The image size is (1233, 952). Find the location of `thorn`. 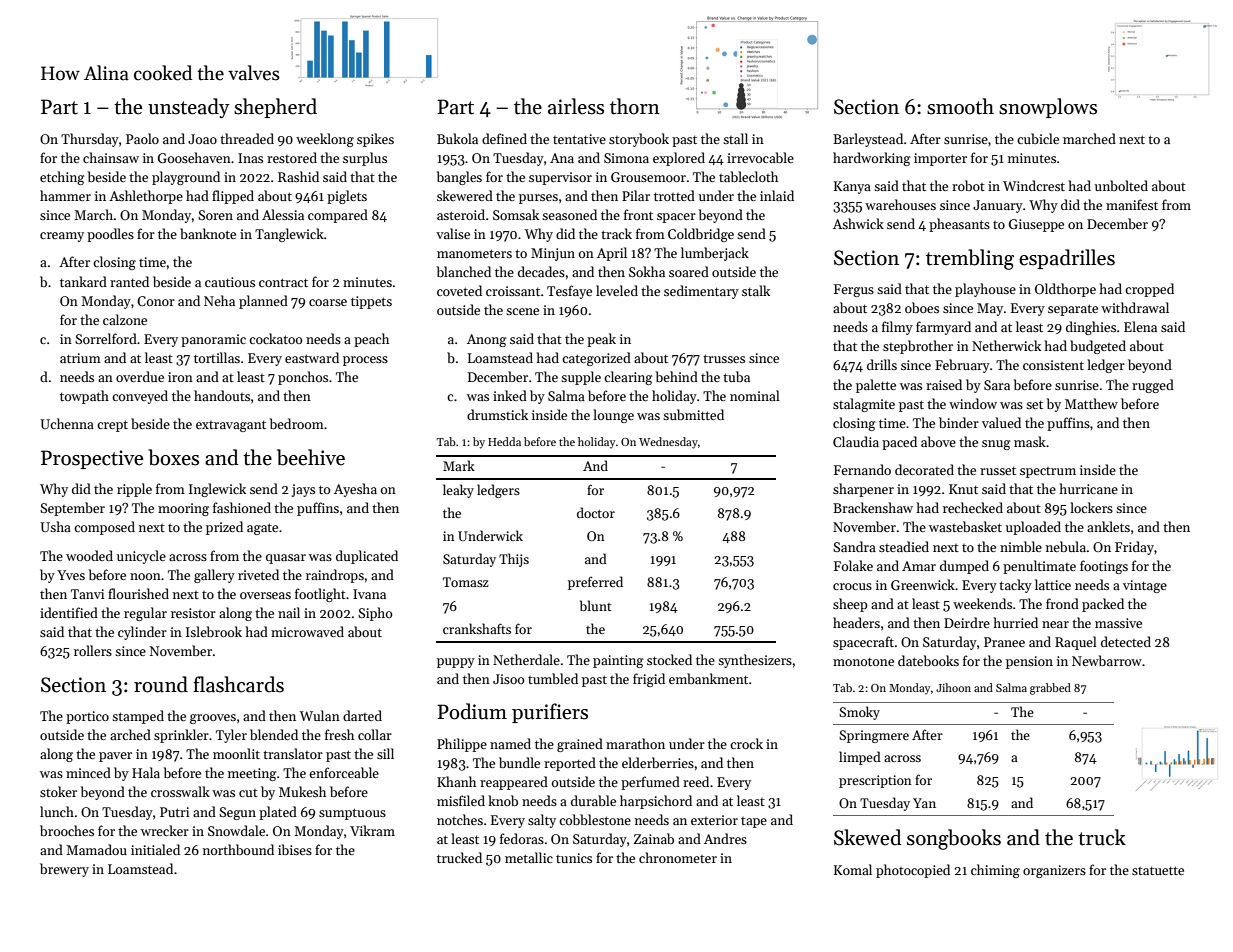

thorn is located at coordinates (635, 106).
